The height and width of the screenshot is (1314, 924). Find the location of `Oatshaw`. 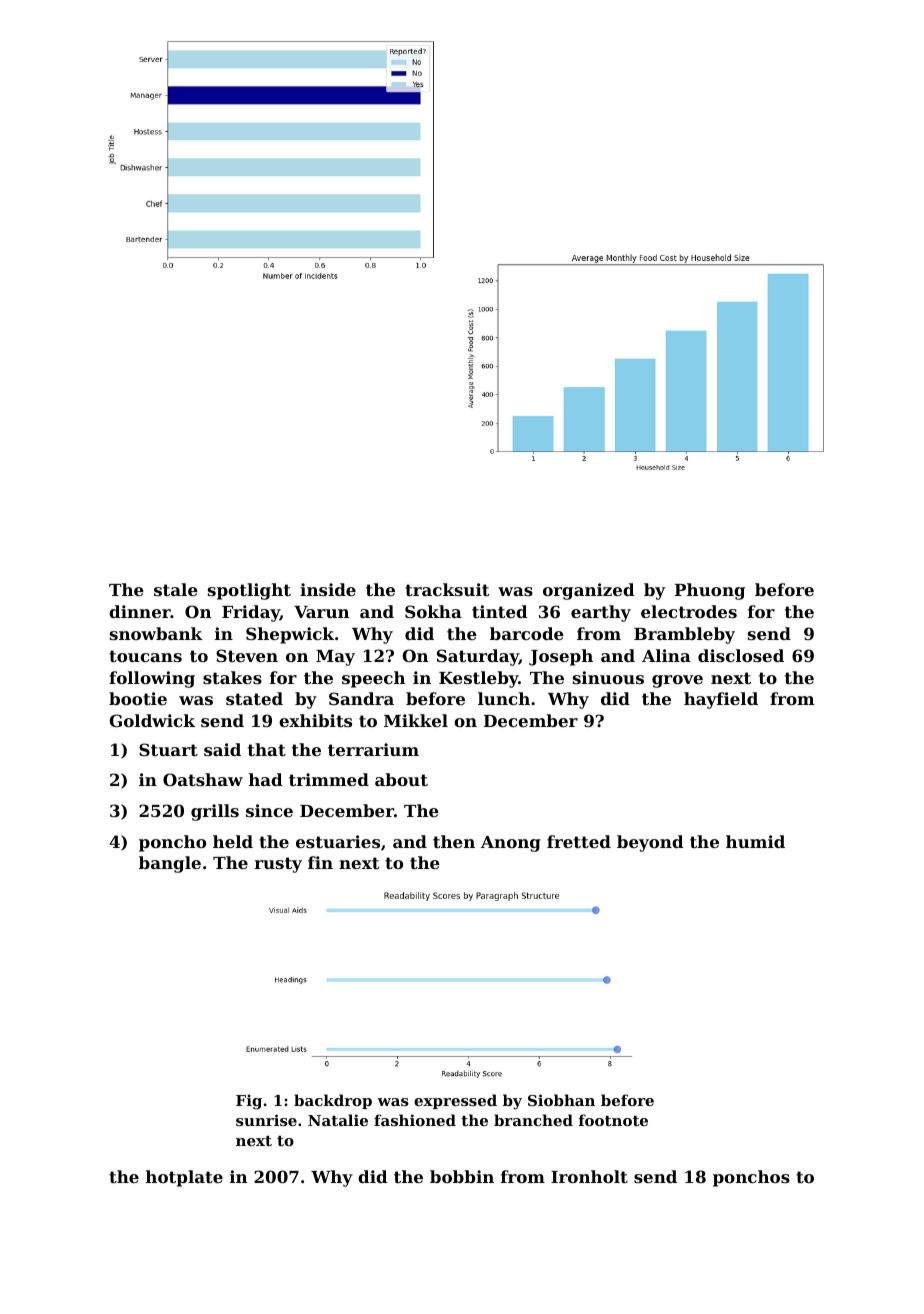

Oatshaw is located at coordinates (203, 779).
